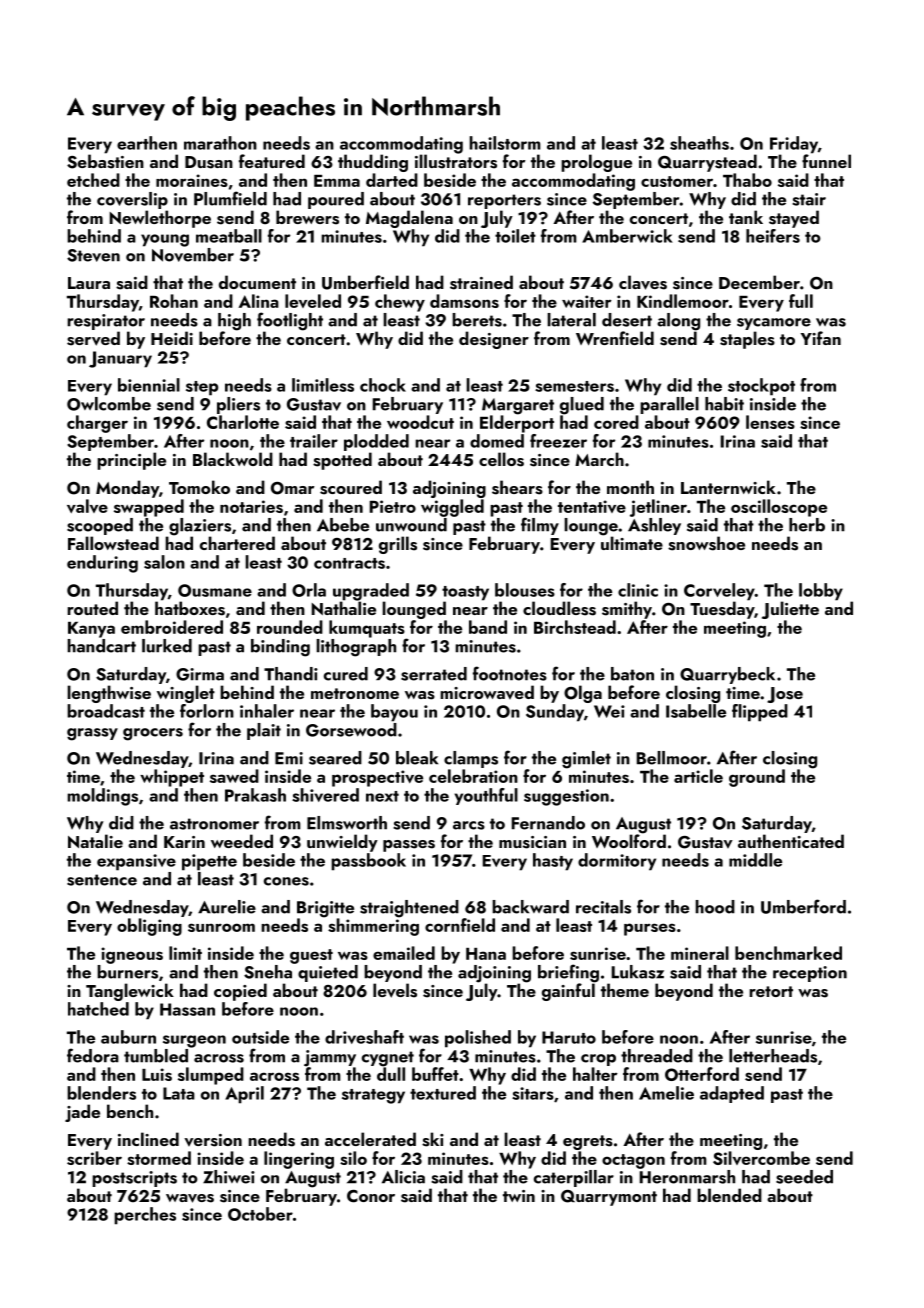  What do you see at coordinates (504, 201) in the screenshot?
I see `reporters` at bounding box center [504, 201].
